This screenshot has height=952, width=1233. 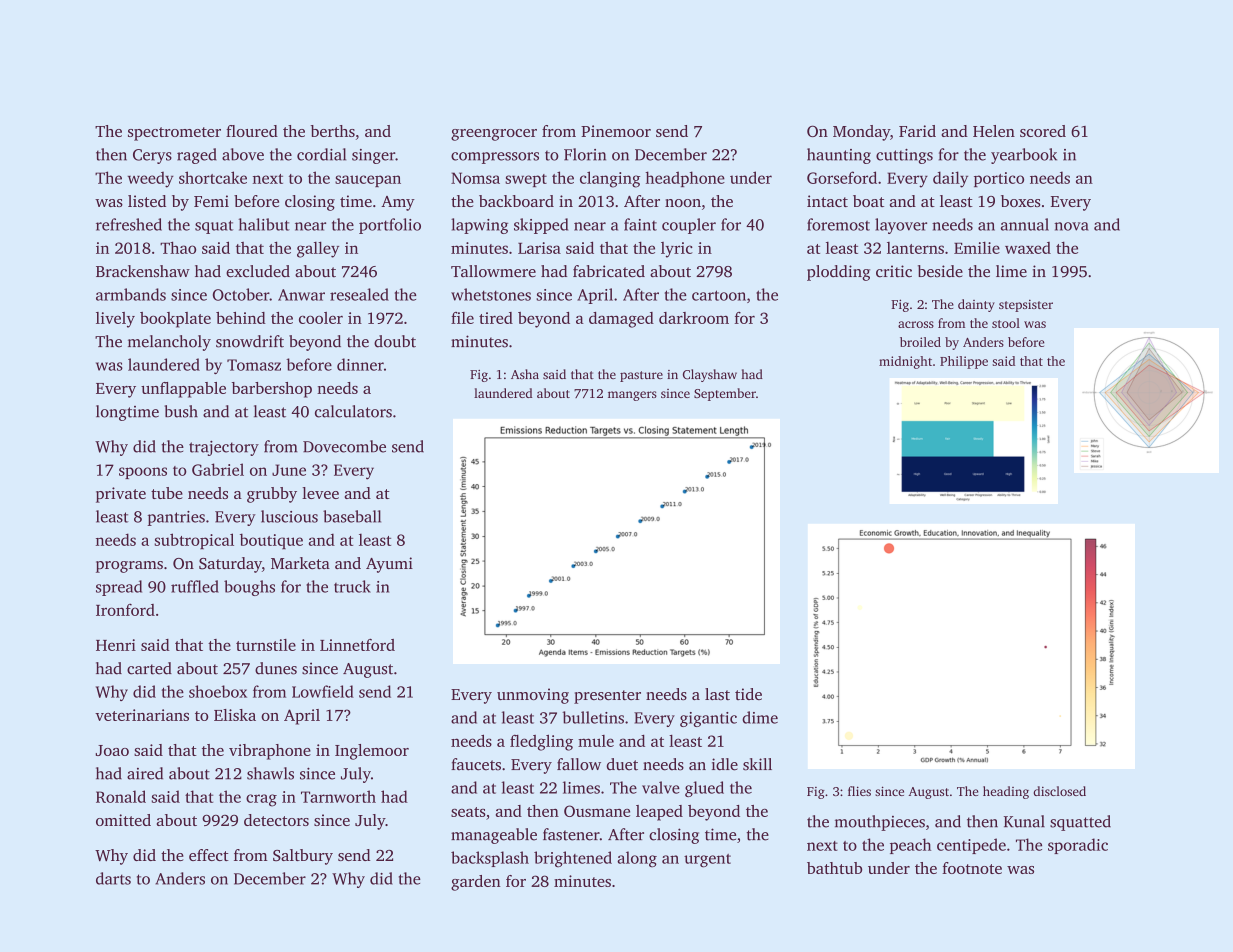 What do you see at coordinates (525, 374) in the screenshot?
I see `Asha` at bounding box center [525, 374].
